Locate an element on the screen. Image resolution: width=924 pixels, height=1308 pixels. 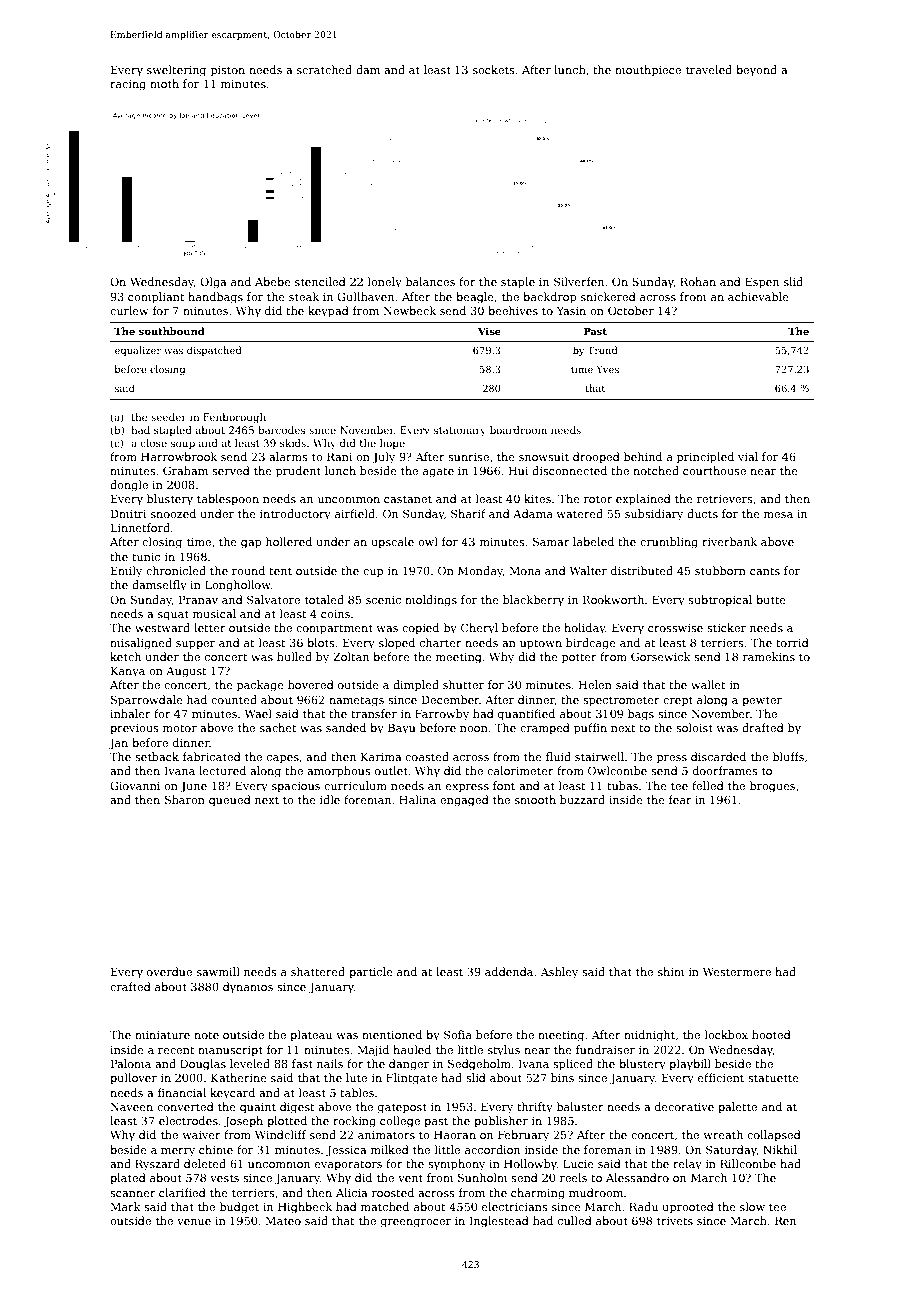
Ren is located at coordinates (785, 1220).
